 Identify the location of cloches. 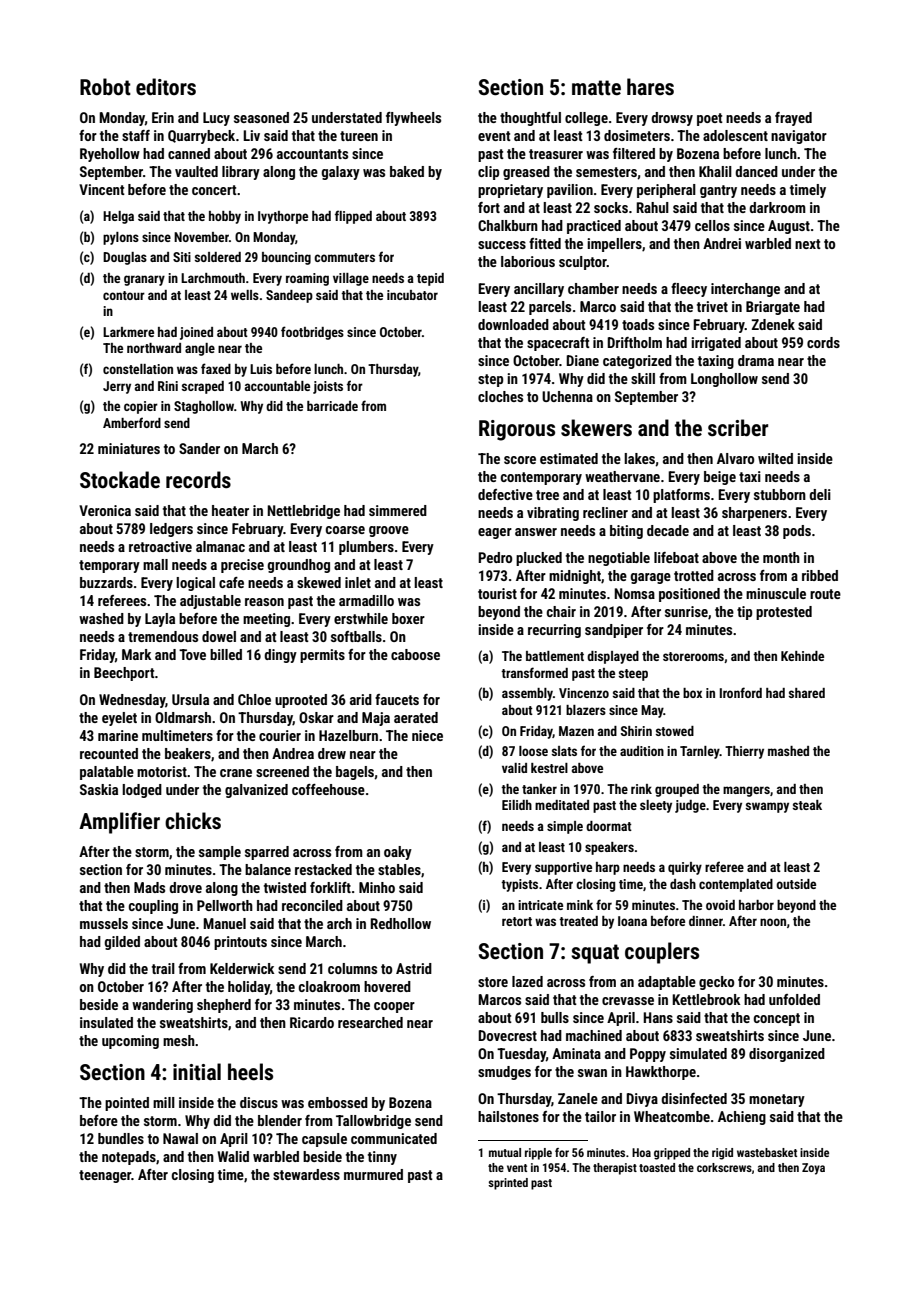
(500, 396).
